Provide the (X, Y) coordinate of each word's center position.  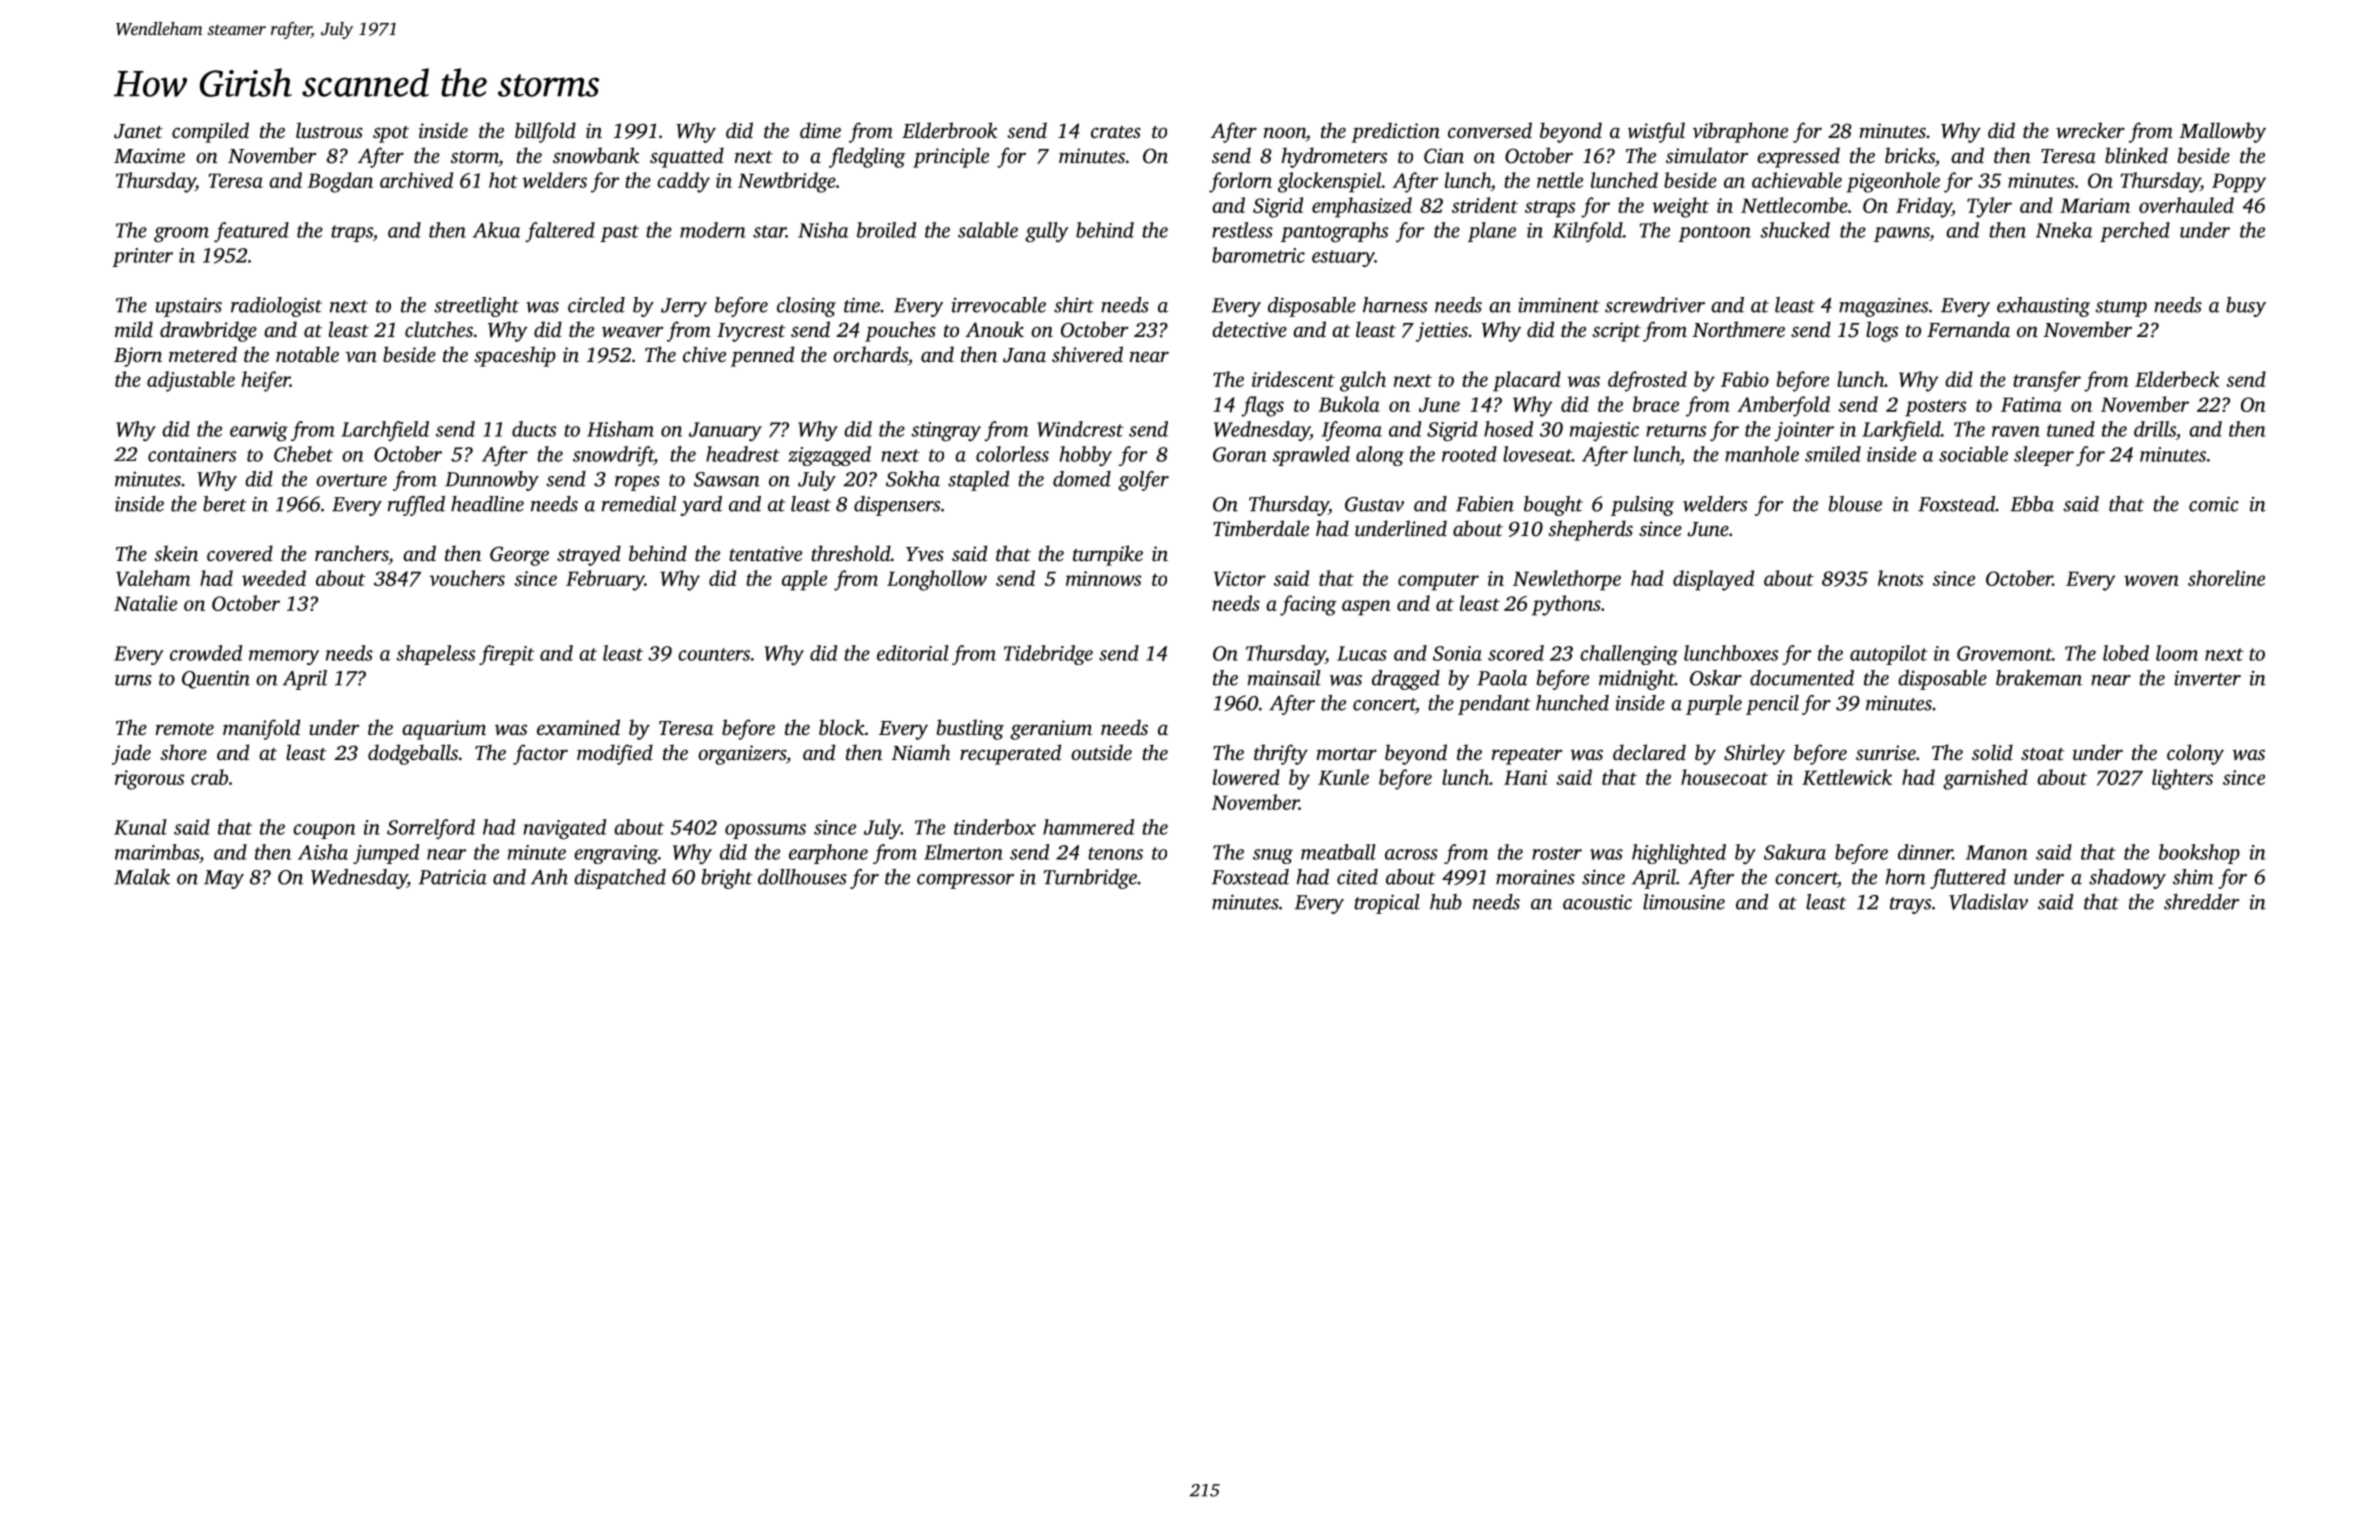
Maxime (149, 155)
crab (209, 777)
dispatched (620, 879)
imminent (1559, 305)
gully (1046, 232)
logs (1882, 331)
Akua (496, 230)
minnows (1103, 578)
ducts (534, 429)
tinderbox (995, 827)
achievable (1797, 180)
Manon (1997, 852)
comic (2214, 504)
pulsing (1642, 506)
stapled (978, 481)
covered (240, 553)
